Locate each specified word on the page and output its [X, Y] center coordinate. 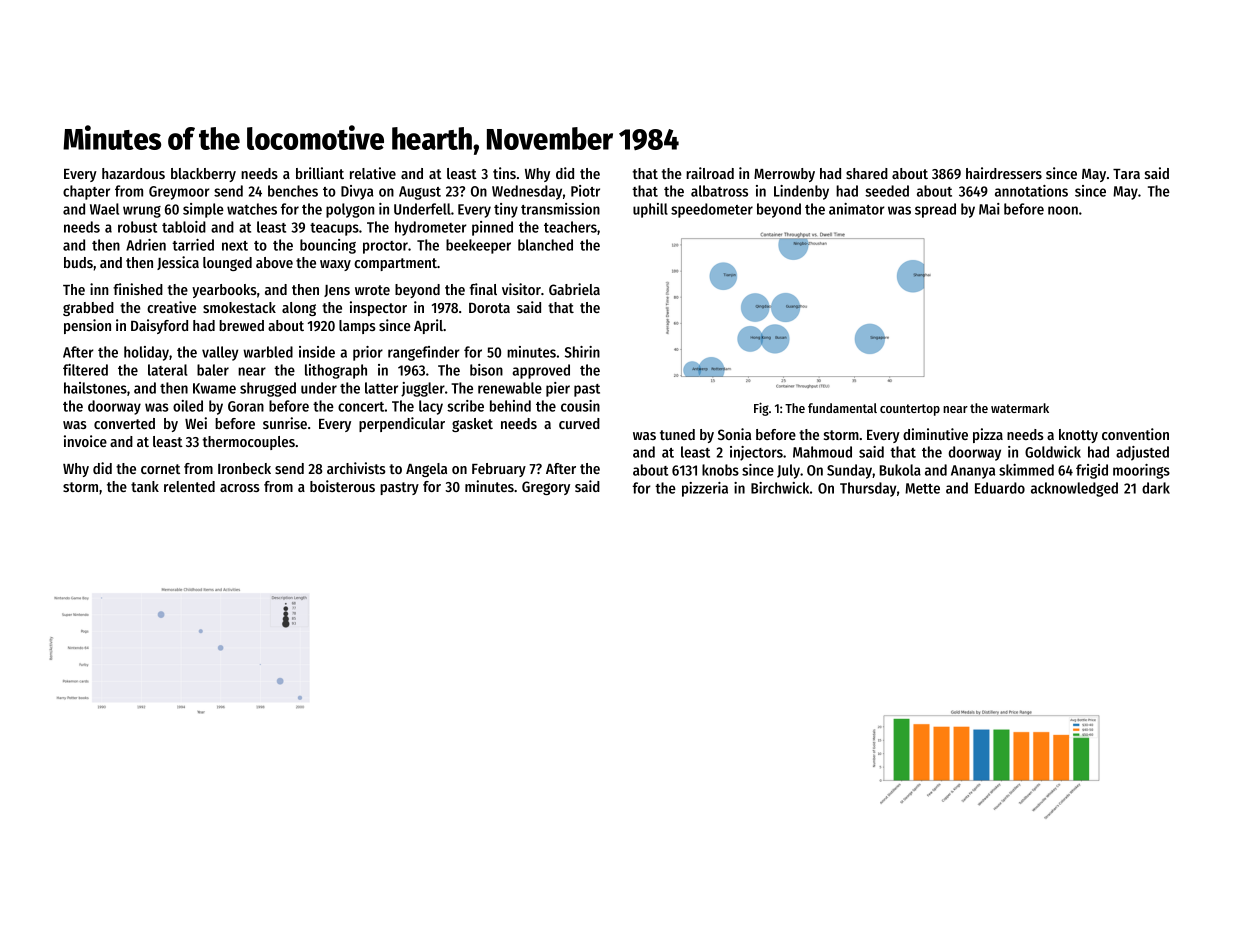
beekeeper [478, 246]
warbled [268, 352]
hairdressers [1004, 173]
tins [504, 173]
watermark [1020, 408]
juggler [423, 389]
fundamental [842, 408]
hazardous [133, 173]
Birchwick [780, 488]
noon [1063, 210]
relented [189, 486]
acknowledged [1074, 489]
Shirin [582, 352]
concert [361, 407]
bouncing [328, 246]
